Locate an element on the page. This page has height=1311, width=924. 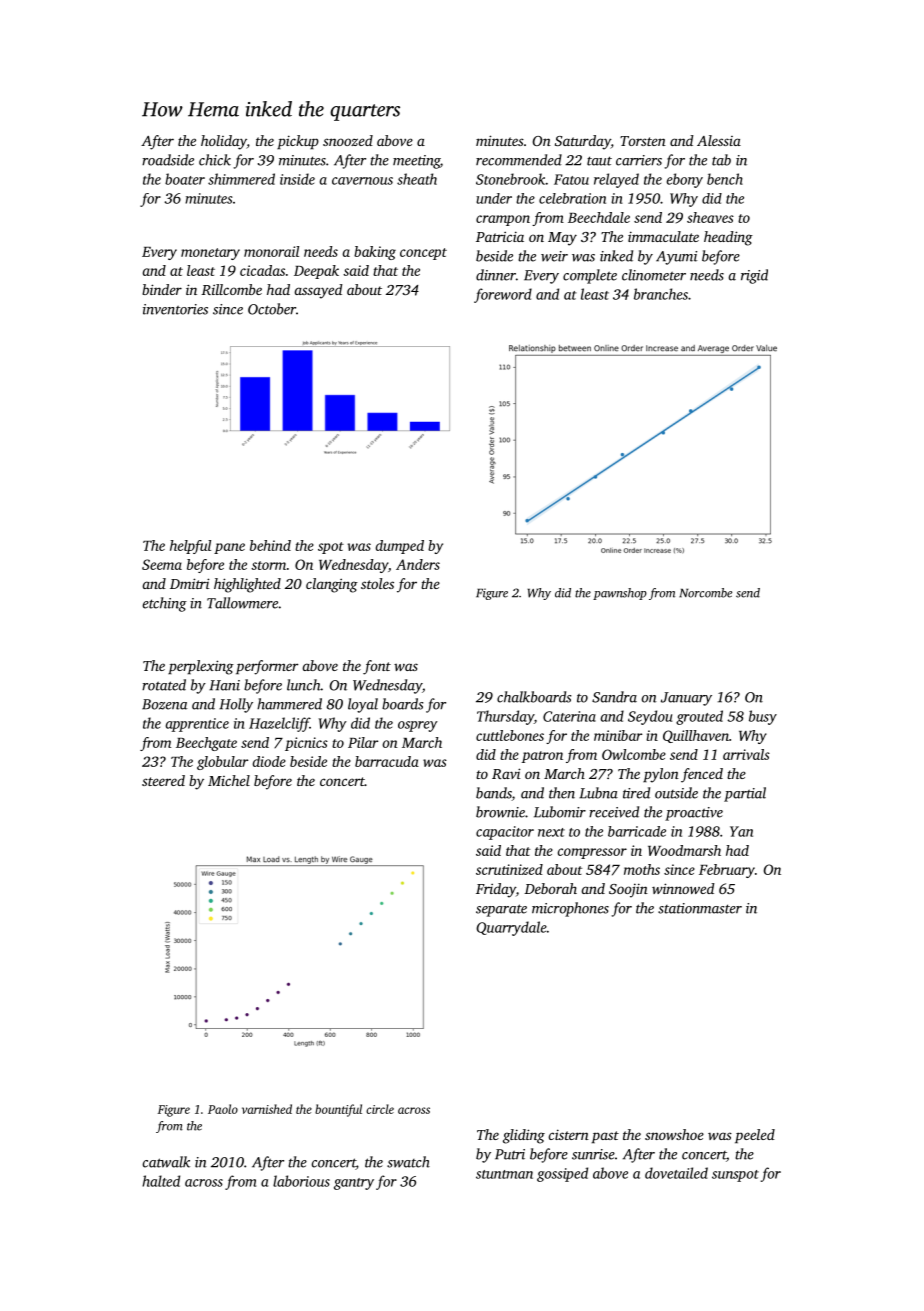
Holly is located at coordinates (236, 705).
